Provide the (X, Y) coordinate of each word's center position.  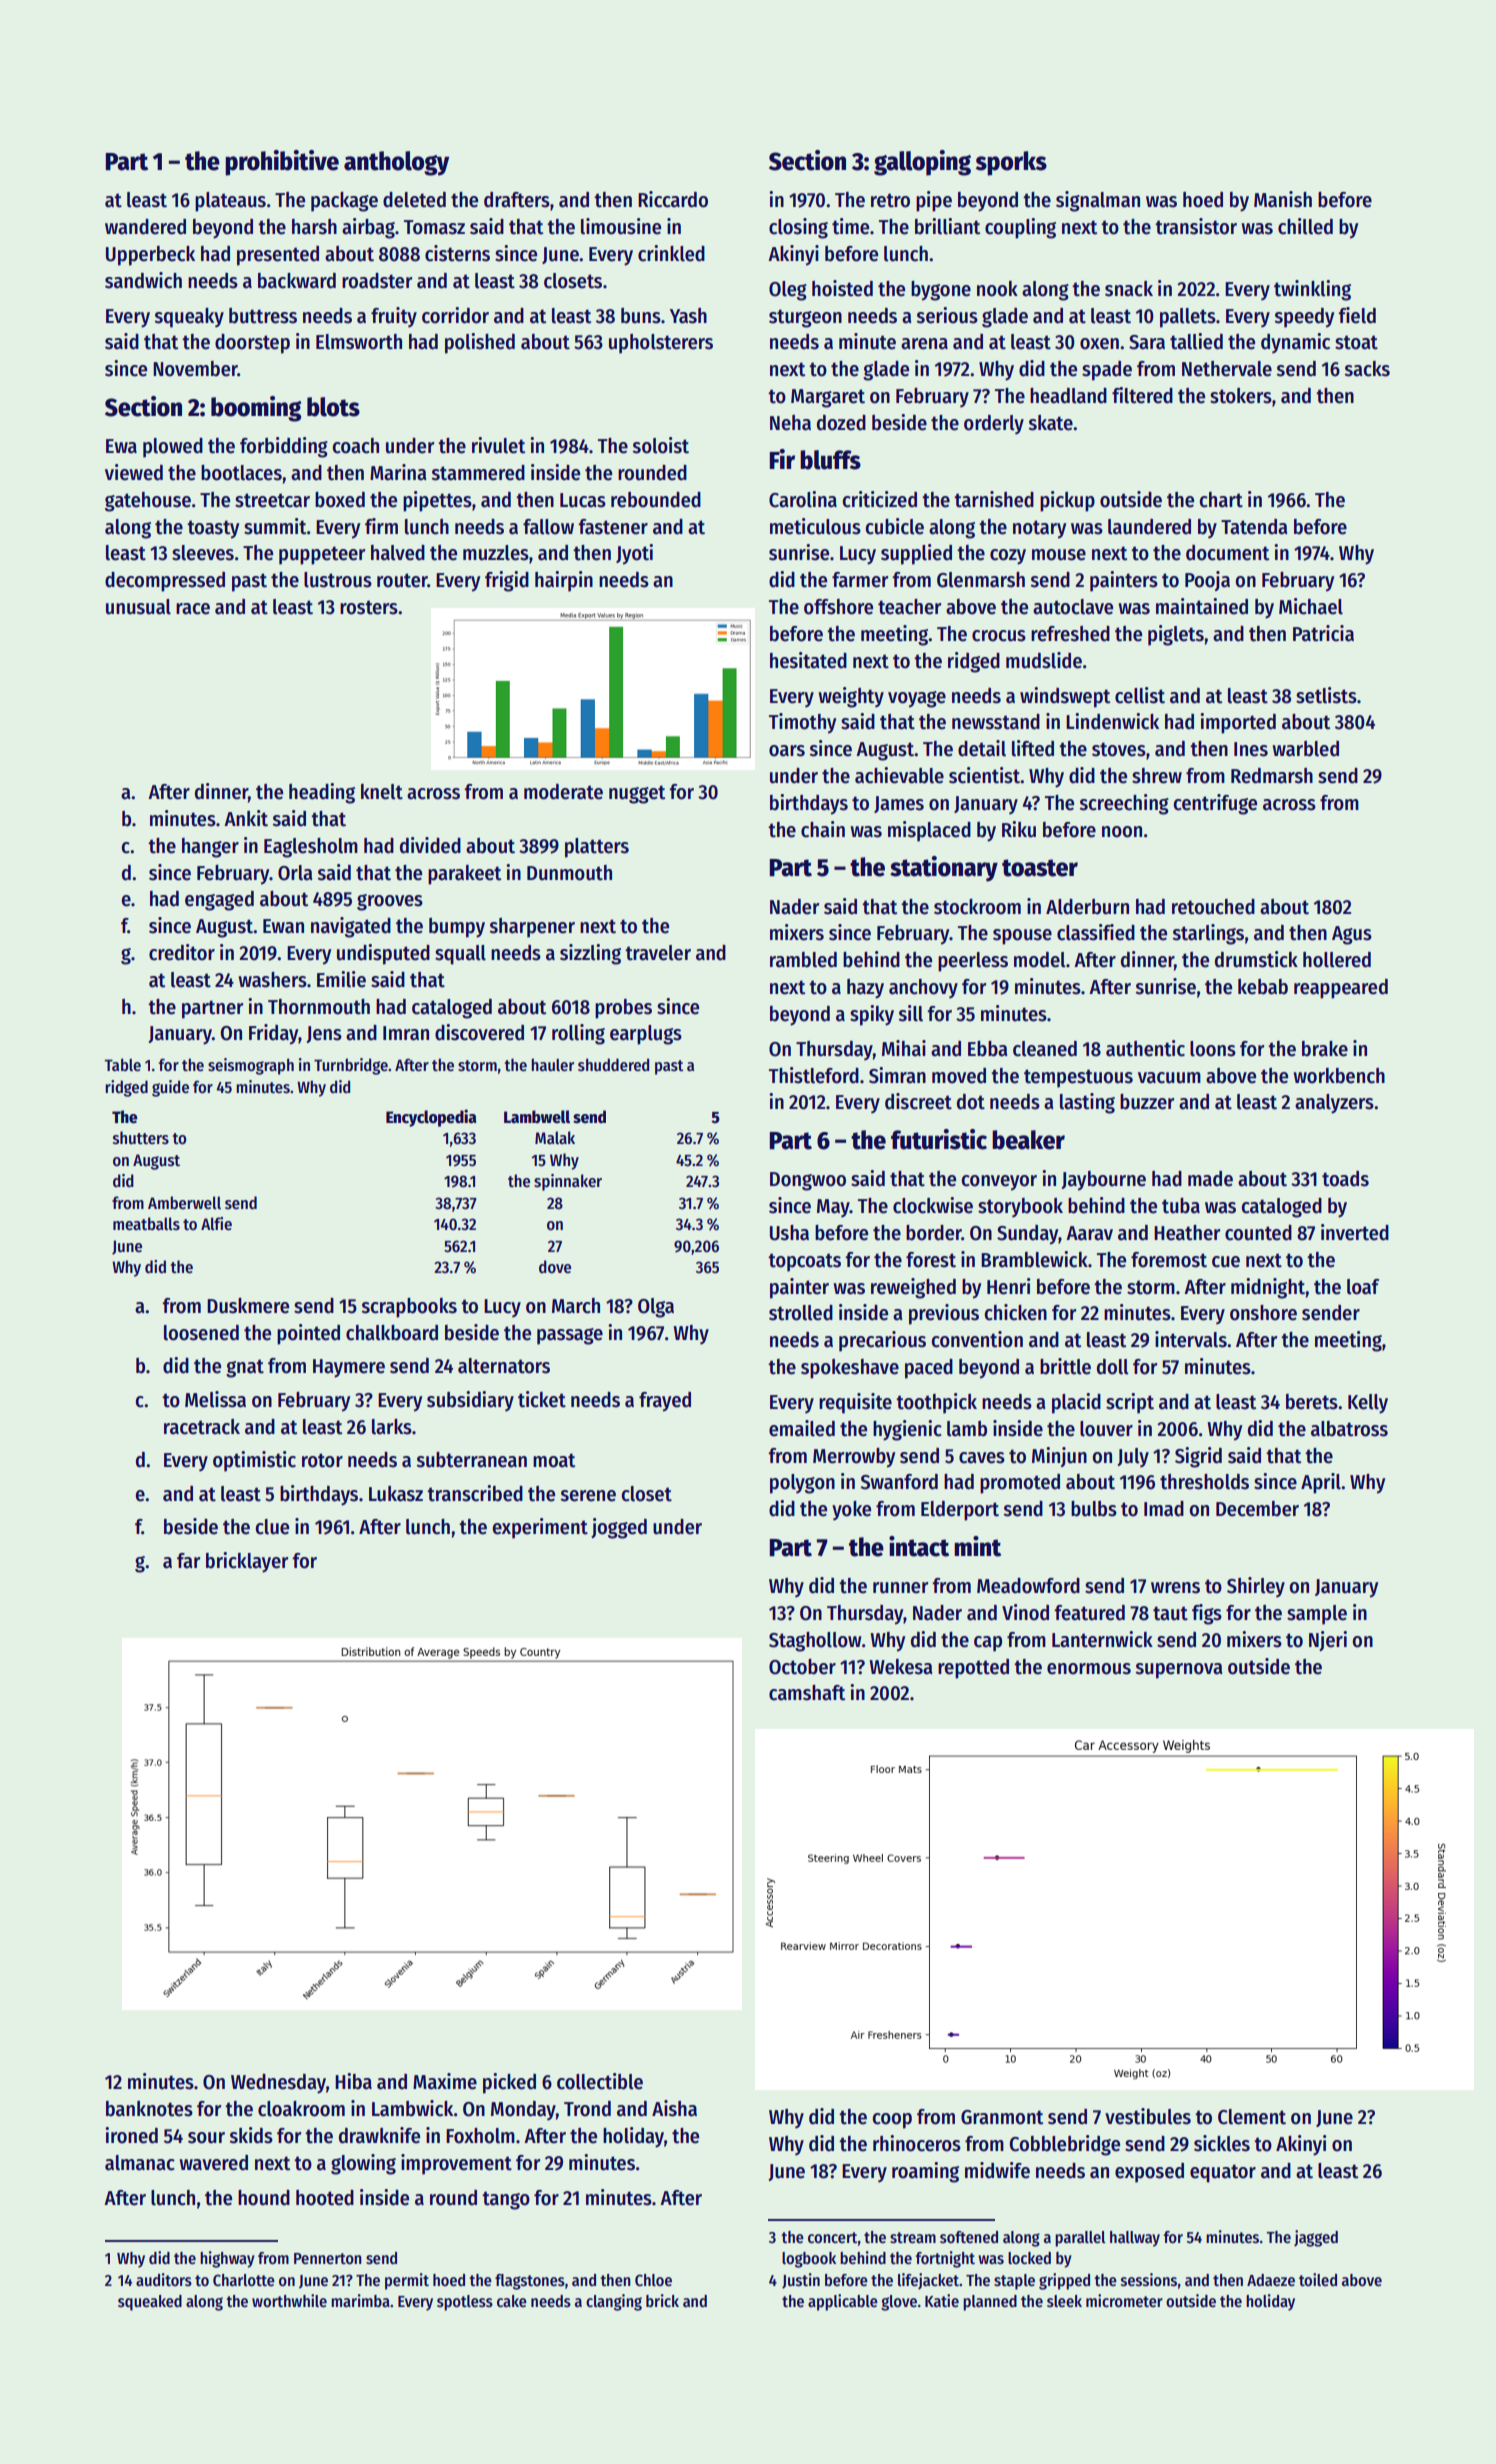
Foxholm (480, 2136)
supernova (1179, 1671)
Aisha (674, 2108)
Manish (1283, 199)
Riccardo (673, 199)
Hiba (353, 2081)
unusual (138, 607)
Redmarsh (1272, 776)
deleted (414, 200)
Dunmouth (569, 873)
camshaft (807, 1693)
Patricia (1323, 633)
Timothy (803, 723)
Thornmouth (319, 1007)
